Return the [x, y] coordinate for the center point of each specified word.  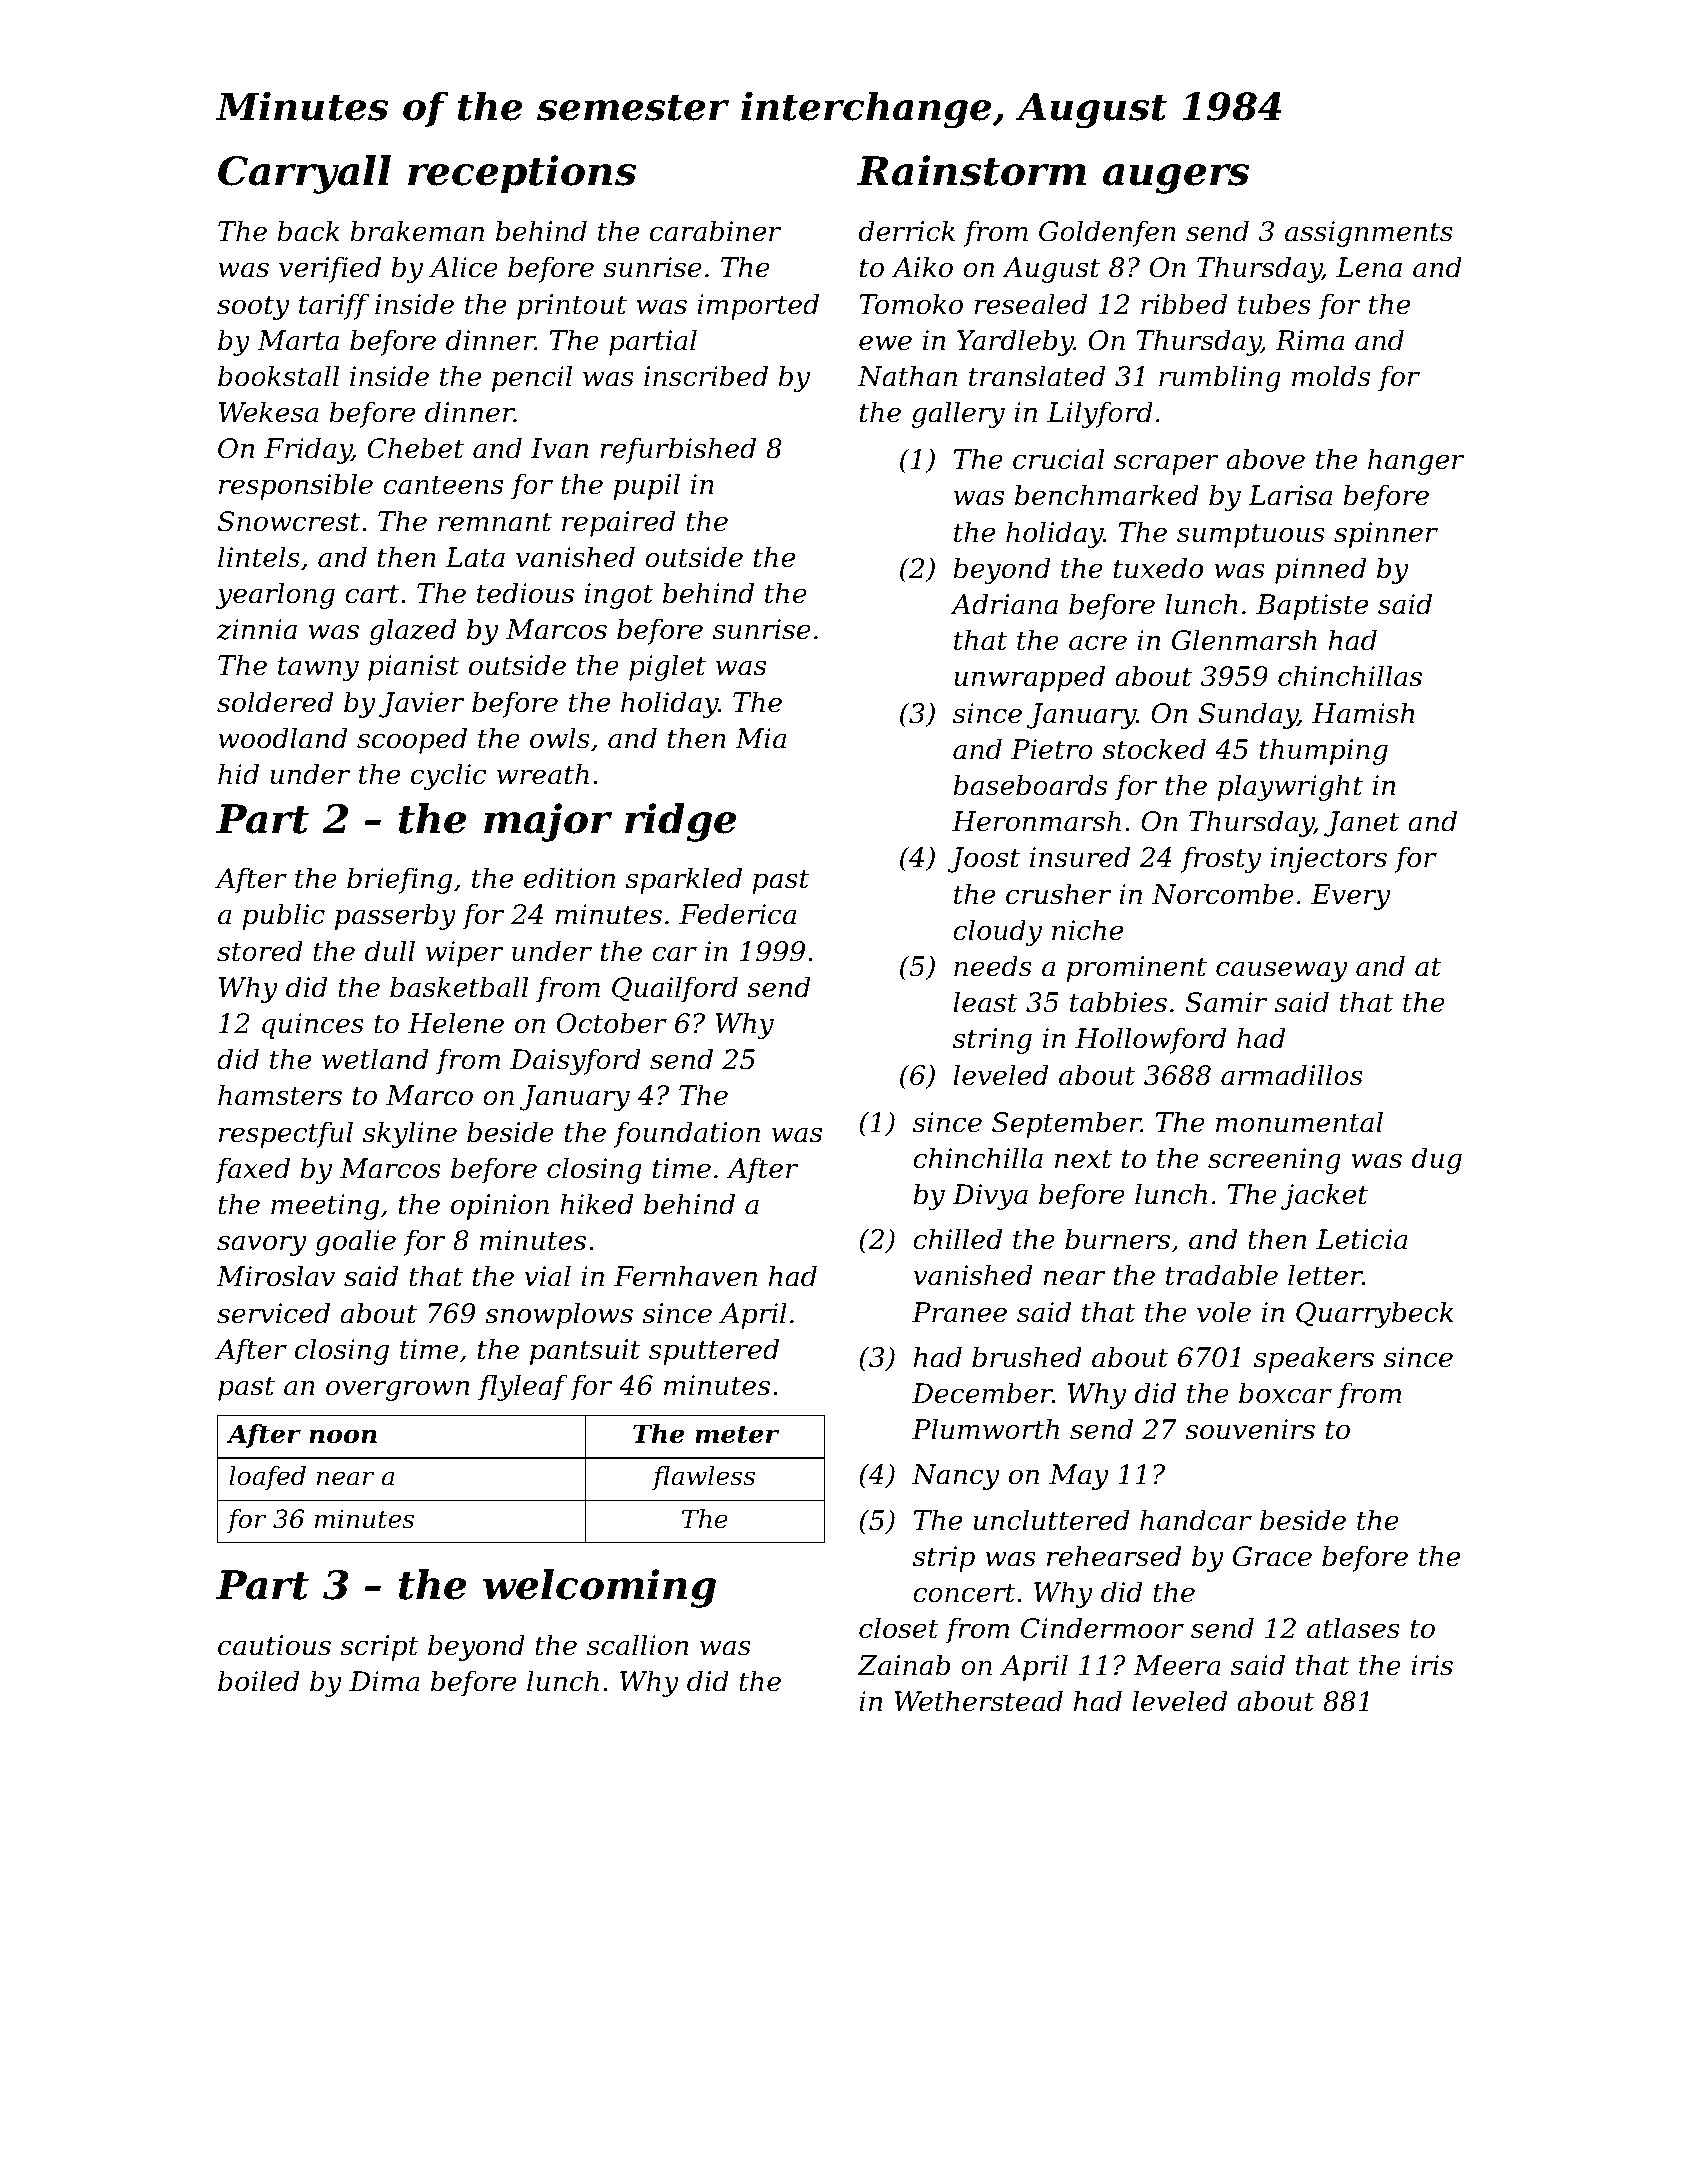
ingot [619, 596]
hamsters [280, 1095]
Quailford [675, 989]
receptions [522, 174]
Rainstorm [971, 170]
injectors [1329, 860]
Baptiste [1312, 607]
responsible [296, 486]
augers [1176, 179]
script [379, 1648]
